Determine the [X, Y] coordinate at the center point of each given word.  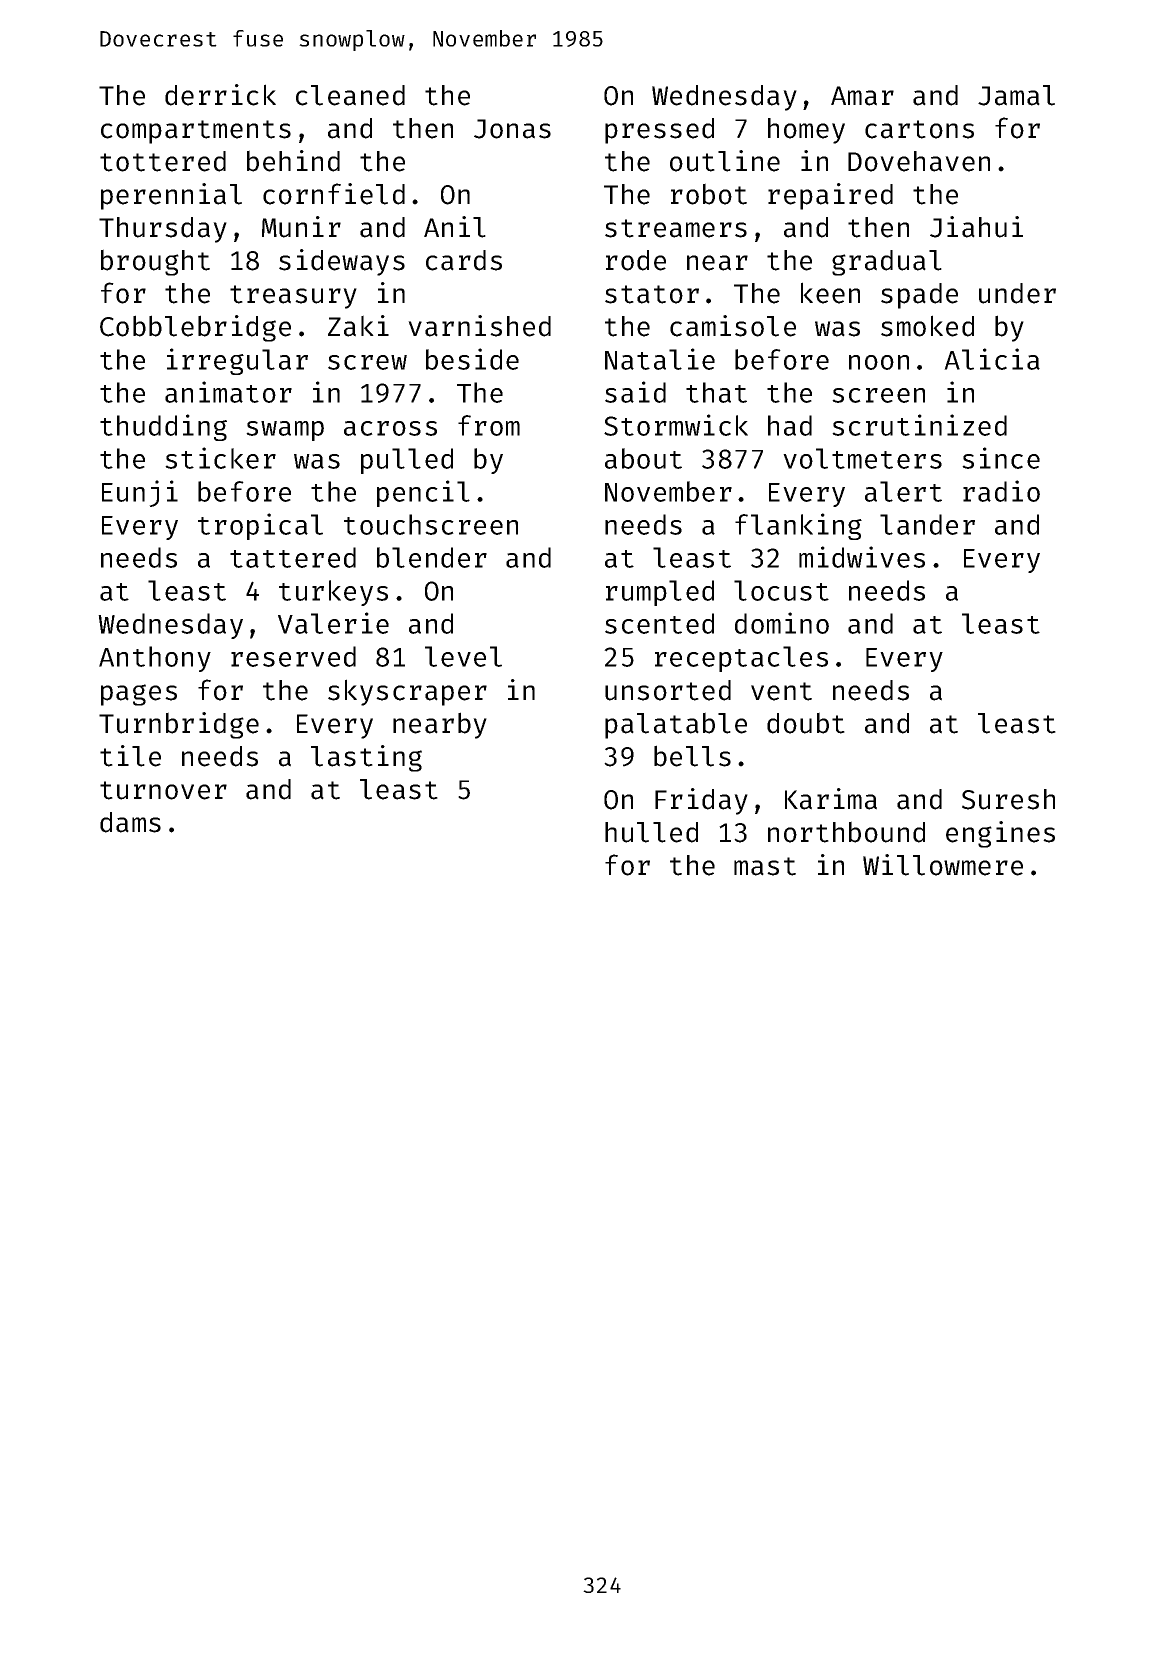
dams [130, 822]
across [390, 428]
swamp [285, 431]
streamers [676, 228]
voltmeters [862, 458]
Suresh [1008, 799]
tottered [163, 161]
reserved [293, 656]
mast [765, 866]
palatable [676, 725]
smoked [927, 326]
